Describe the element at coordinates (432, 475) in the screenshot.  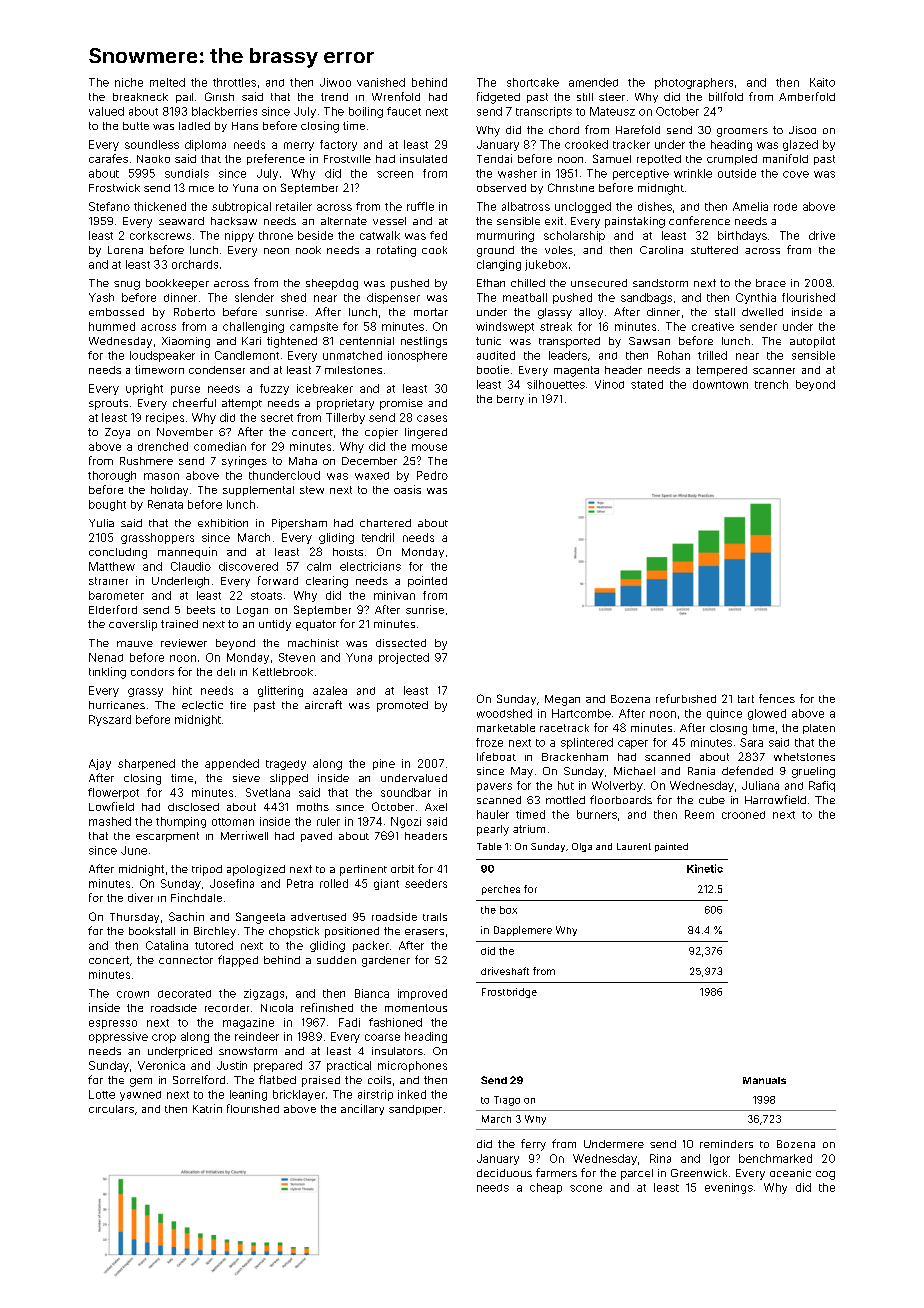
I see `Pedro` at that location.
